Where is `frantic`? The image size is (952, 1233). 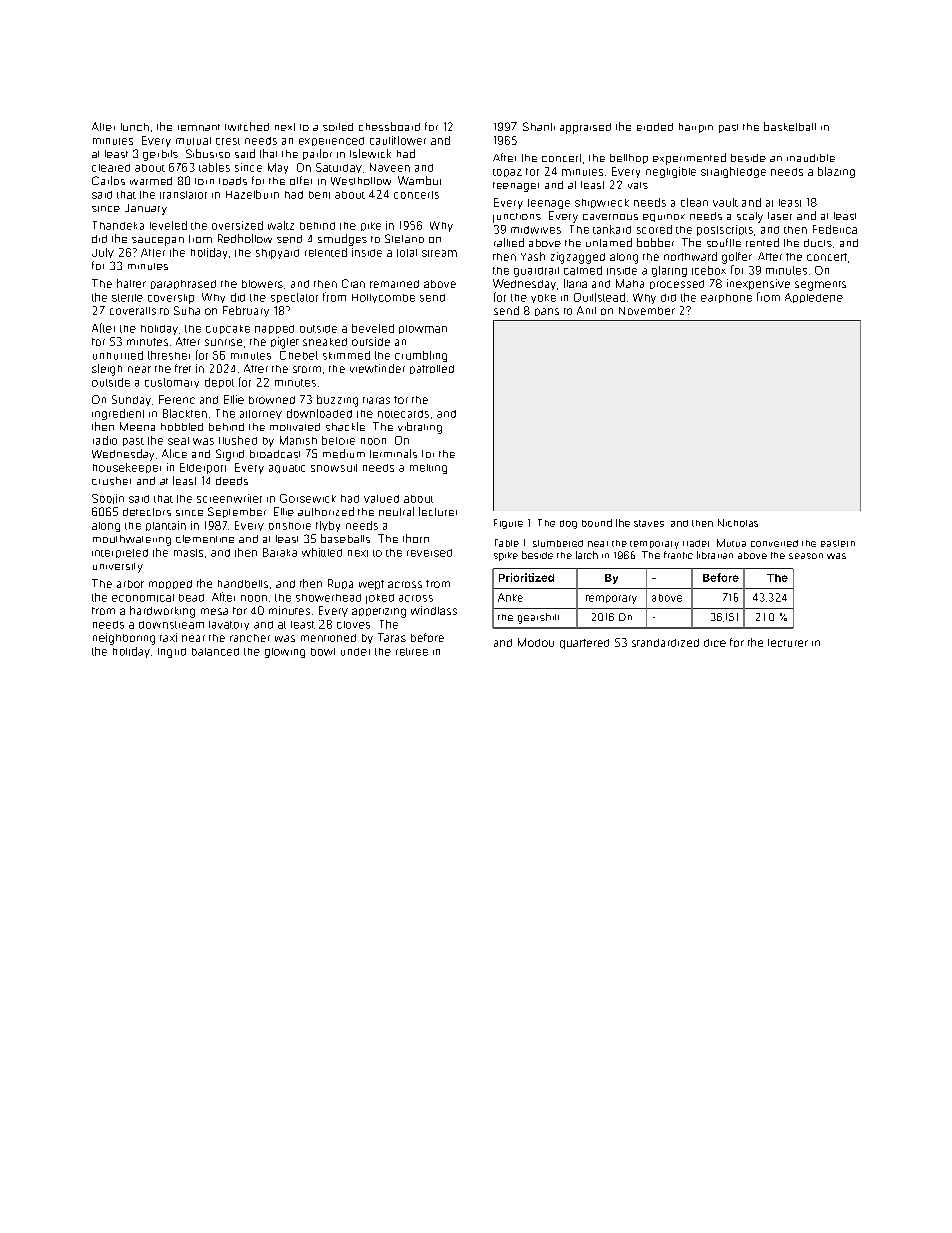
frantic is located at coordinates (678, 555).
